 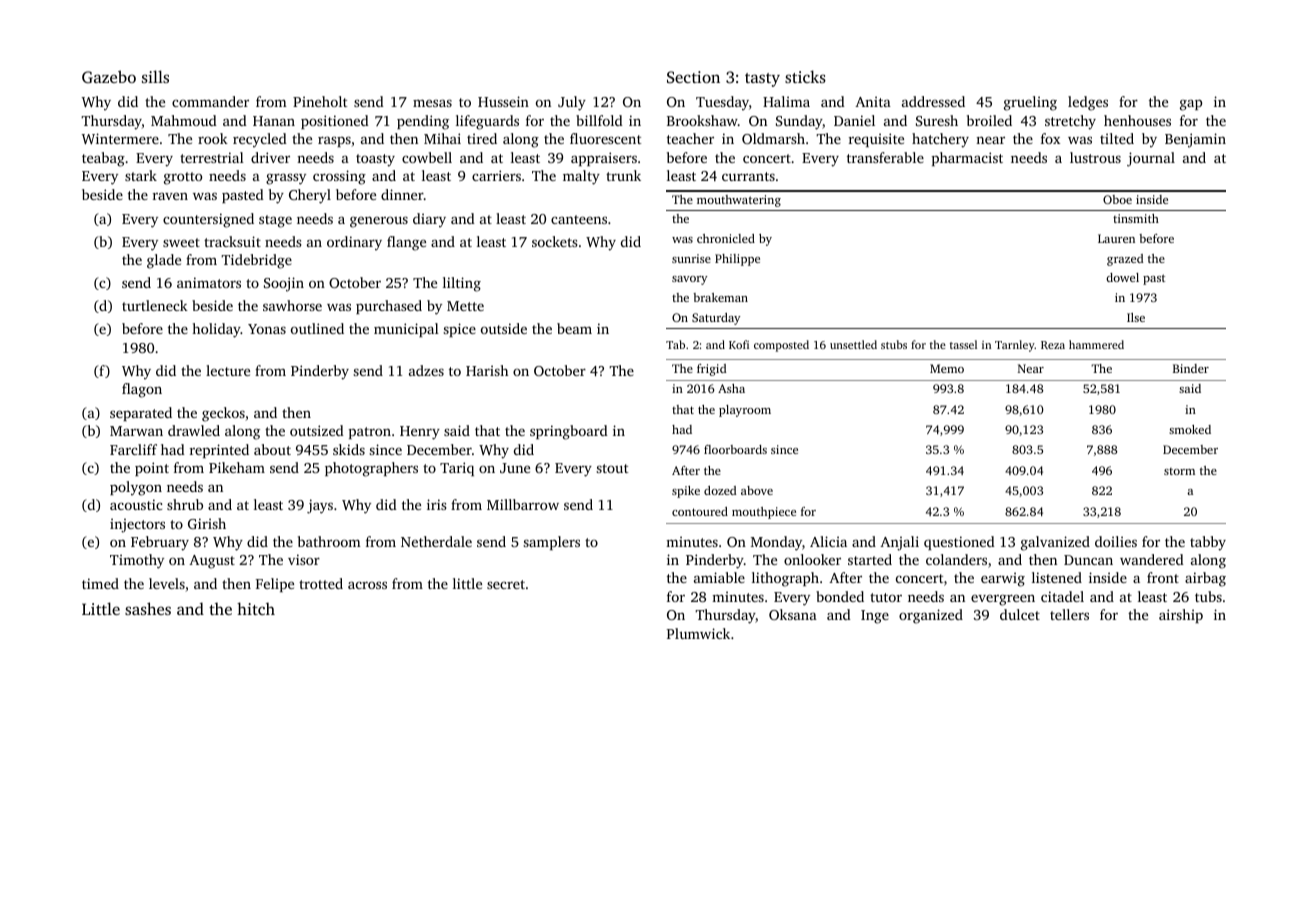 I want to click on crossing, so click(x=339, y=177).
